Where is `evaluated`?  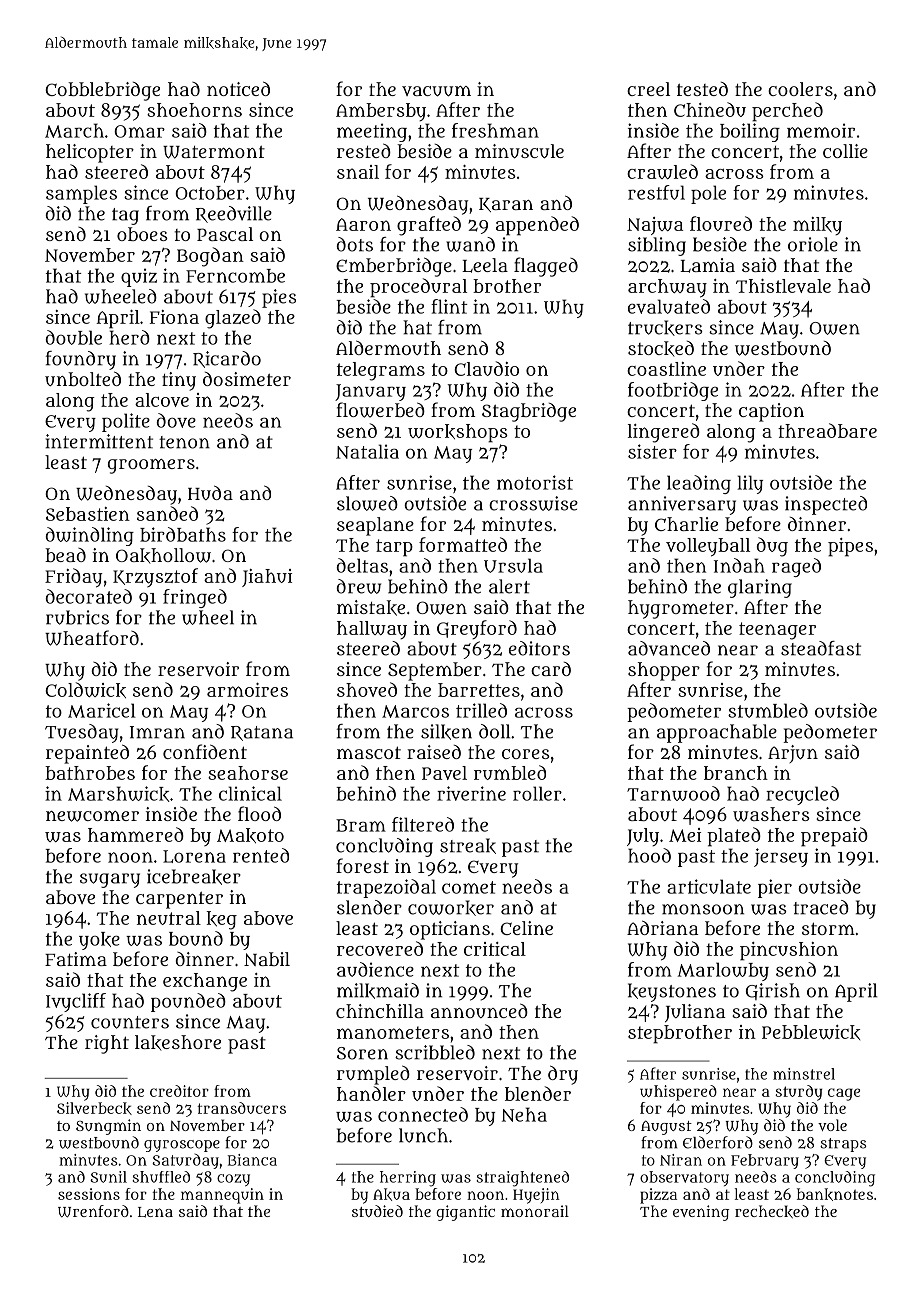 evaluated is located at coordinates (669, 306).
